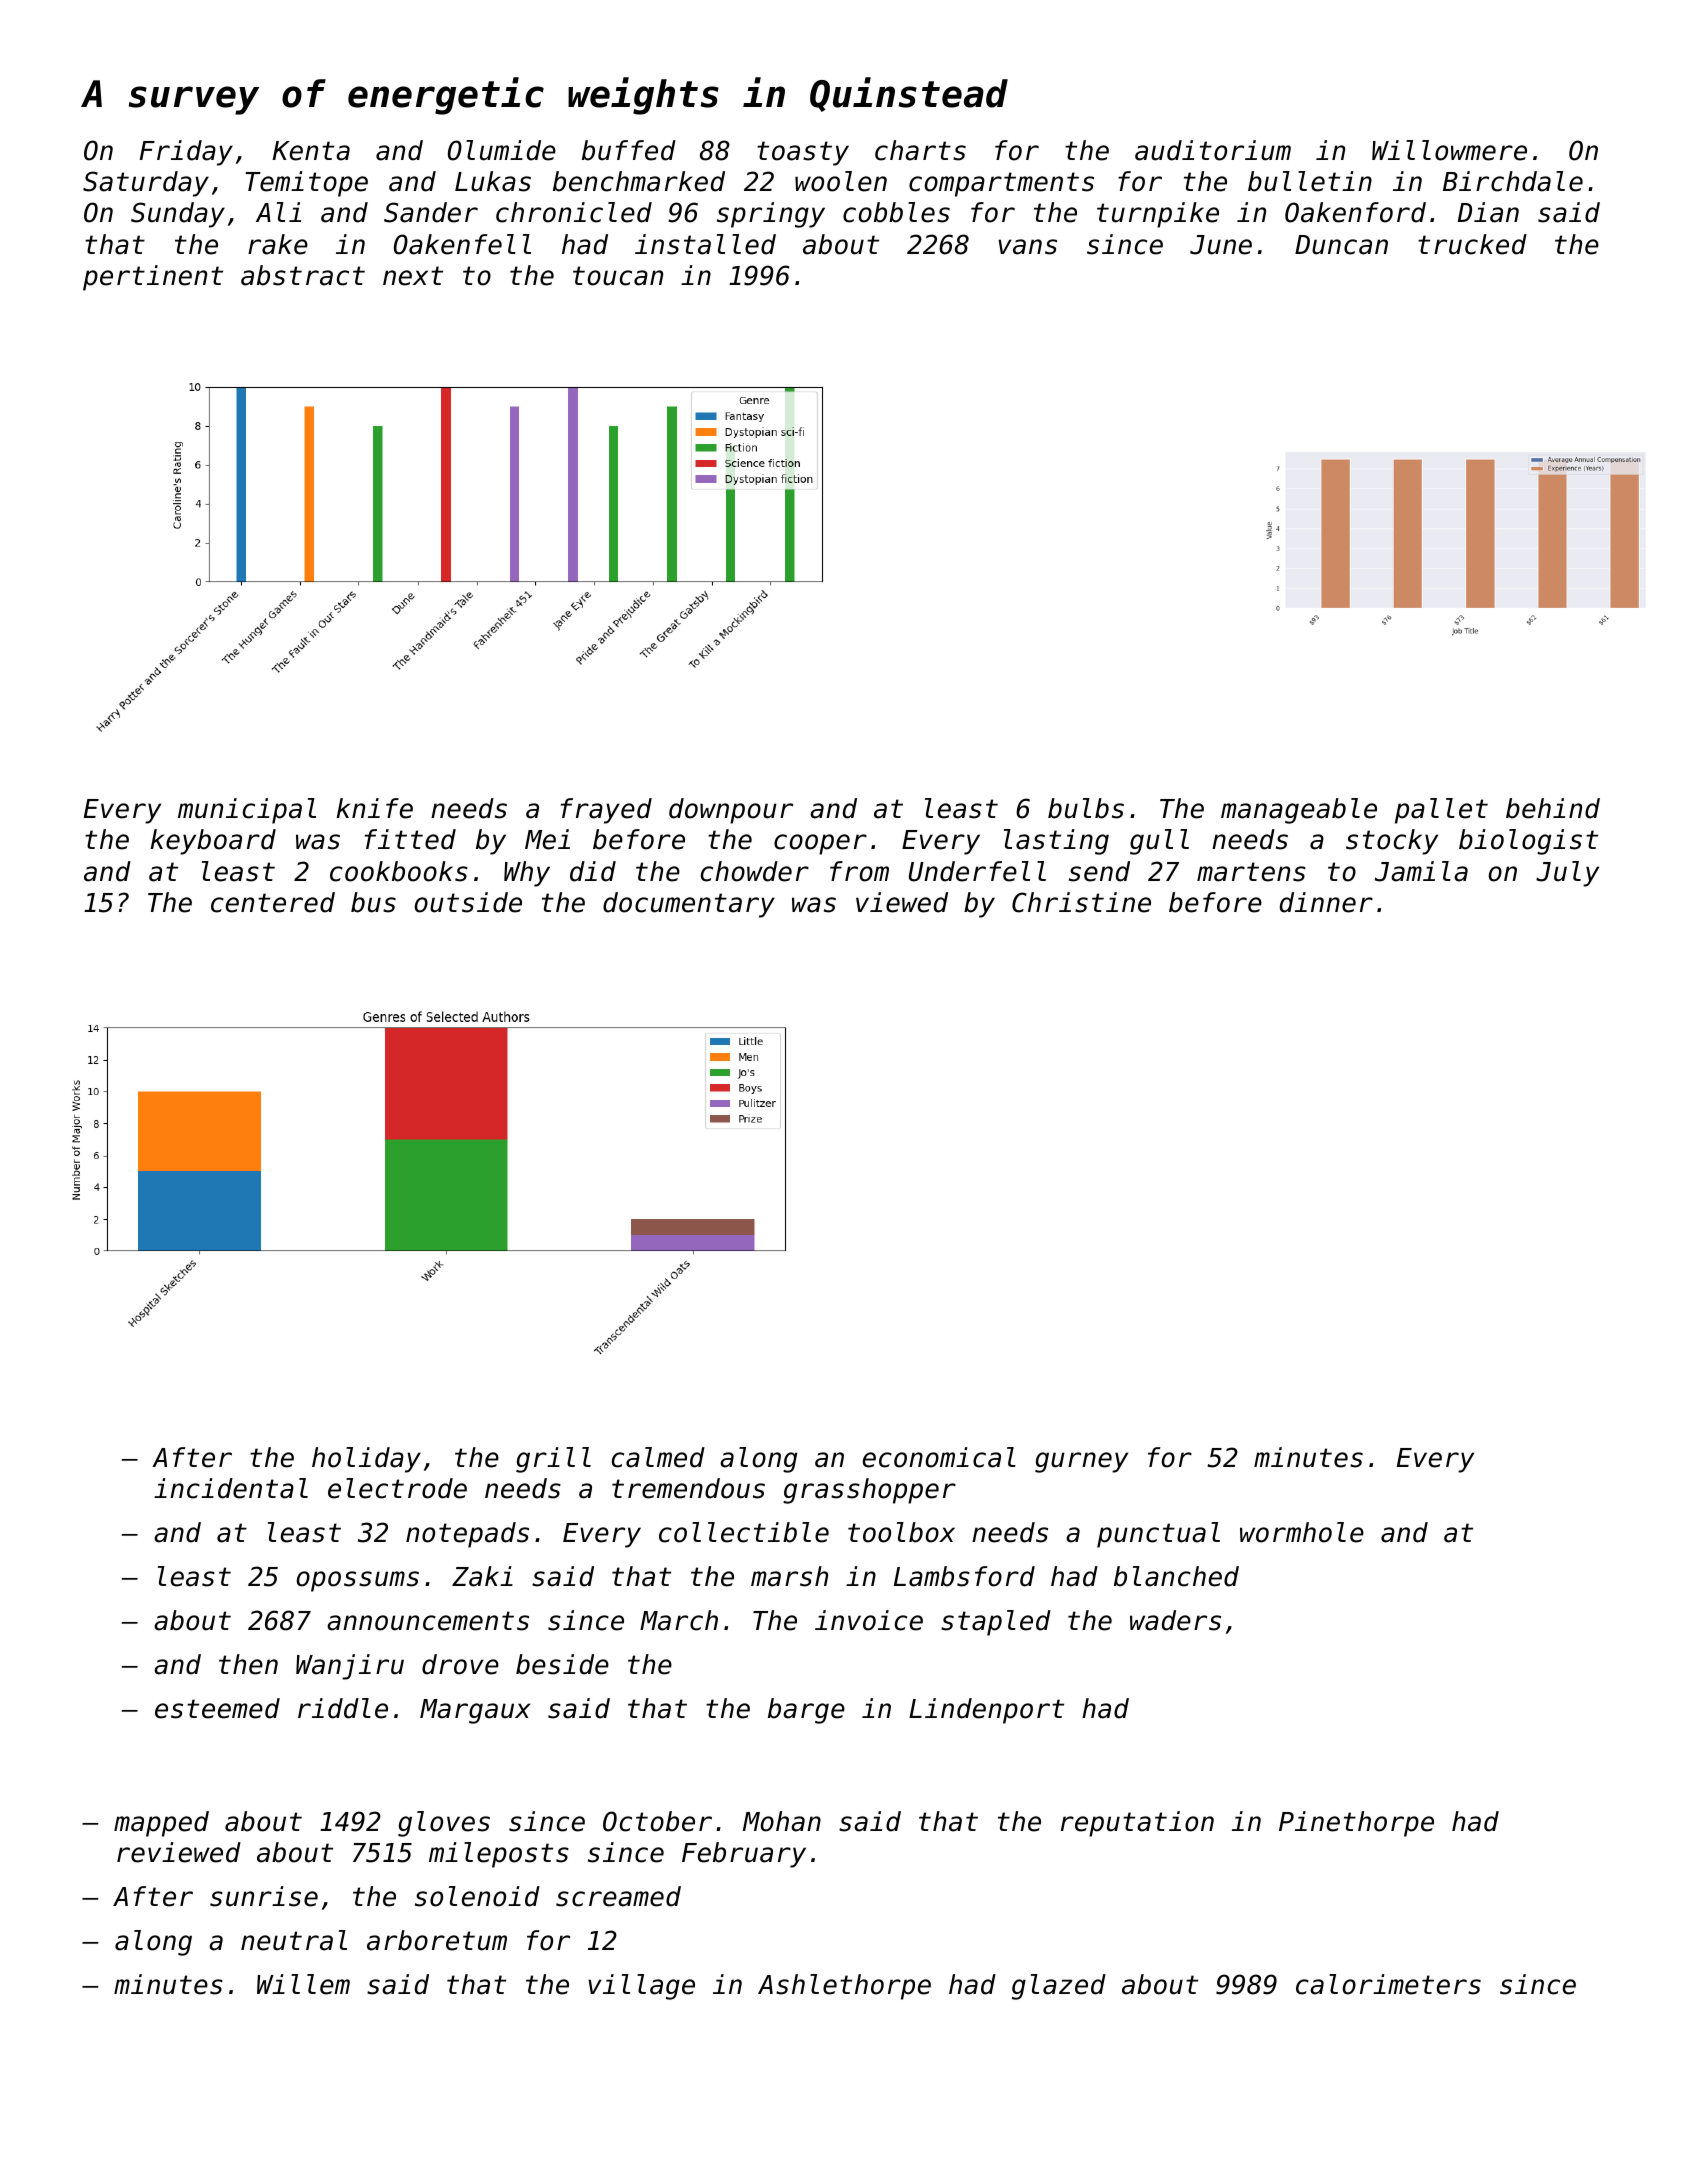  Describe the element at coordinates (231, 1488) in the screenshot. I see `incidental` at that location.
